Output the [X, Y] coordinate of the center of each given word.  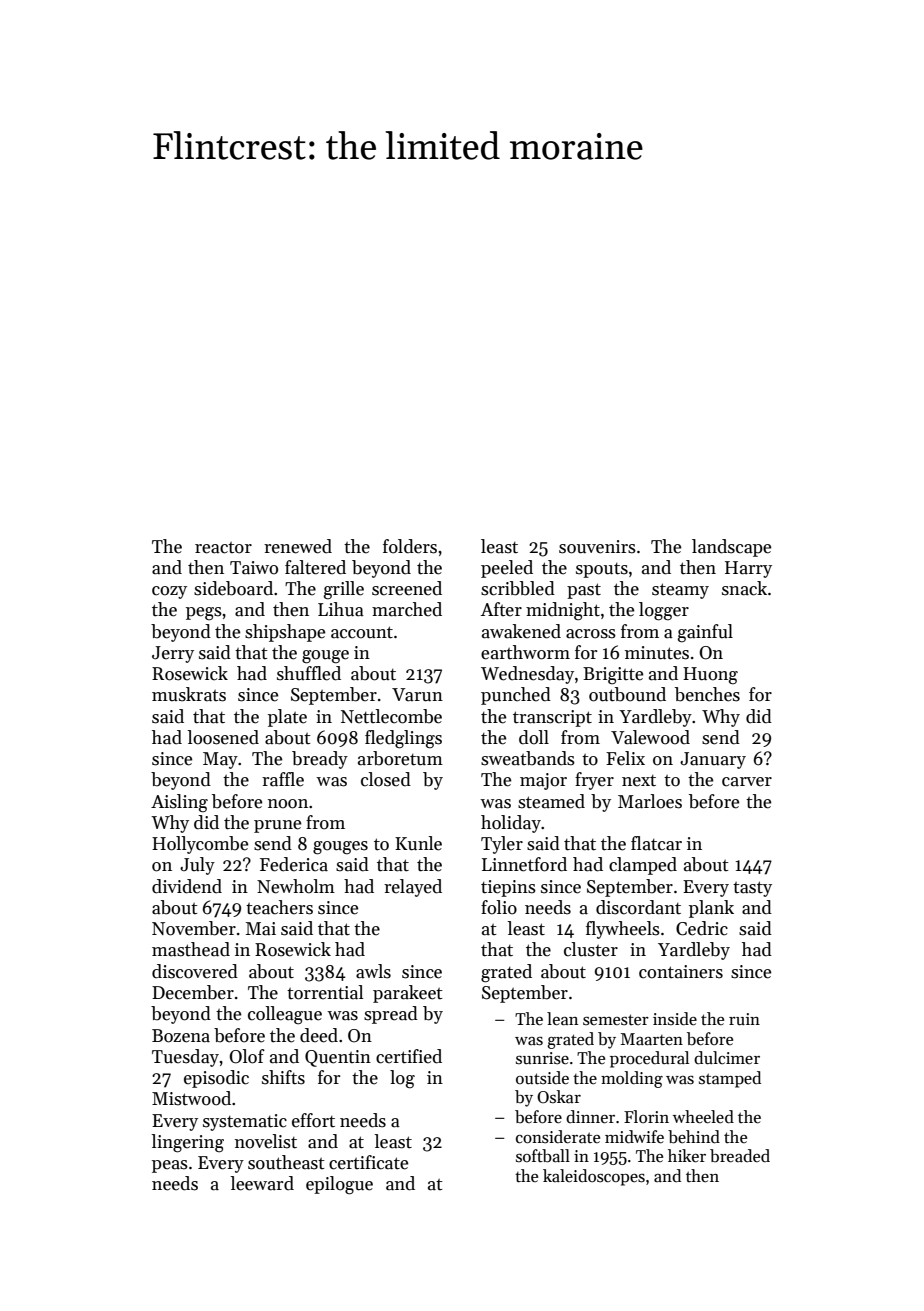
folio [499, 907]
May [220, 760]
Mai [261, 929]
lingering [187, 1143]
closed [386, 779]
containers [681, 972]
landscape [731, 548]
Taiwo [254, 568]
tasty [752, 889]
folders [410, 546]
